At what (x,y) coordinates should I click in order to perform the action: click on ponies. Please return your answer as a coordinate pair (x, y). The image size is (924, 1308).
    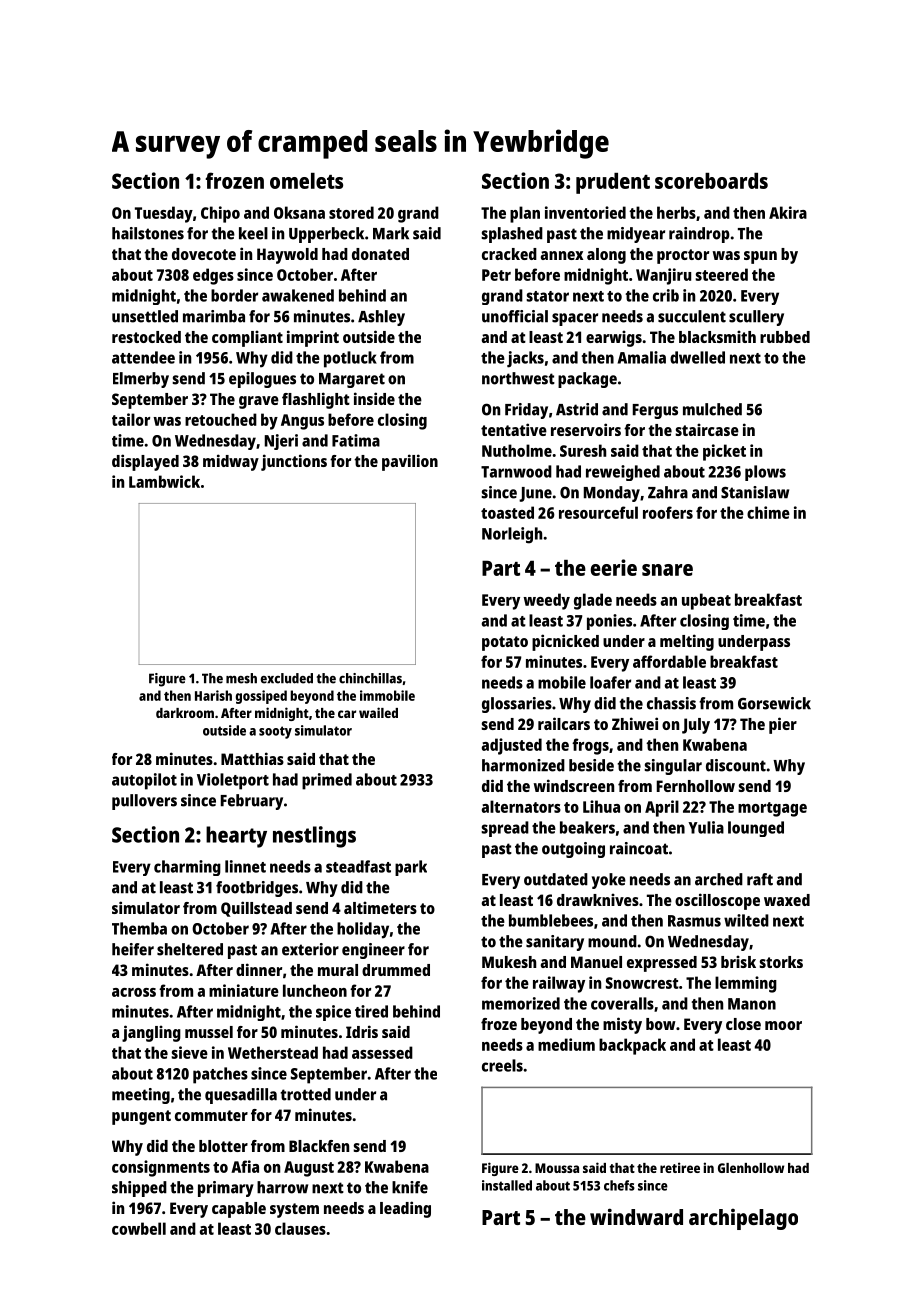
    Looking at the image, I should click on (609, 622).
